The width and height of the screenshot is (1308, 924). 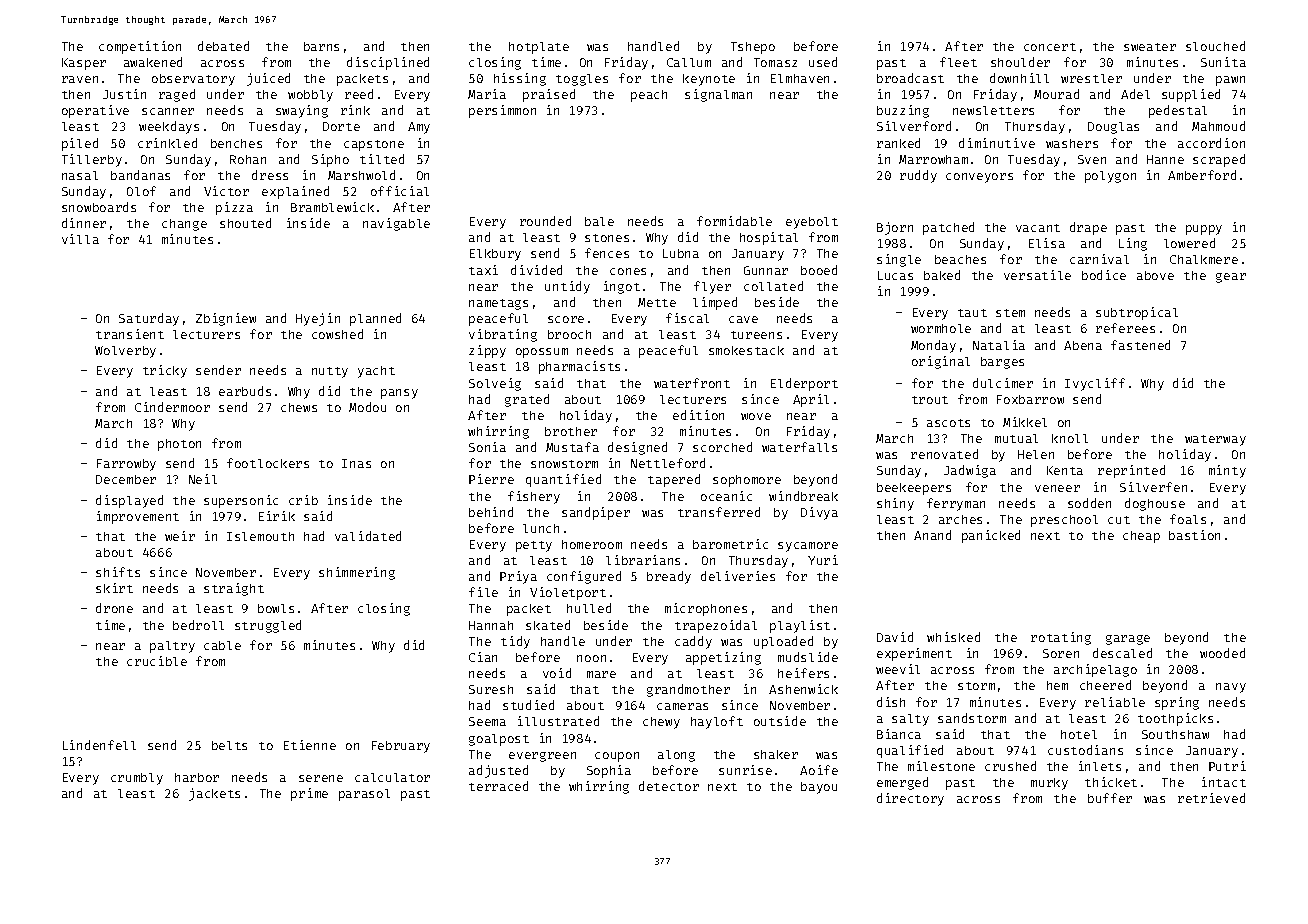 I want to click on Islemouth, so click(x=260, y=536).
